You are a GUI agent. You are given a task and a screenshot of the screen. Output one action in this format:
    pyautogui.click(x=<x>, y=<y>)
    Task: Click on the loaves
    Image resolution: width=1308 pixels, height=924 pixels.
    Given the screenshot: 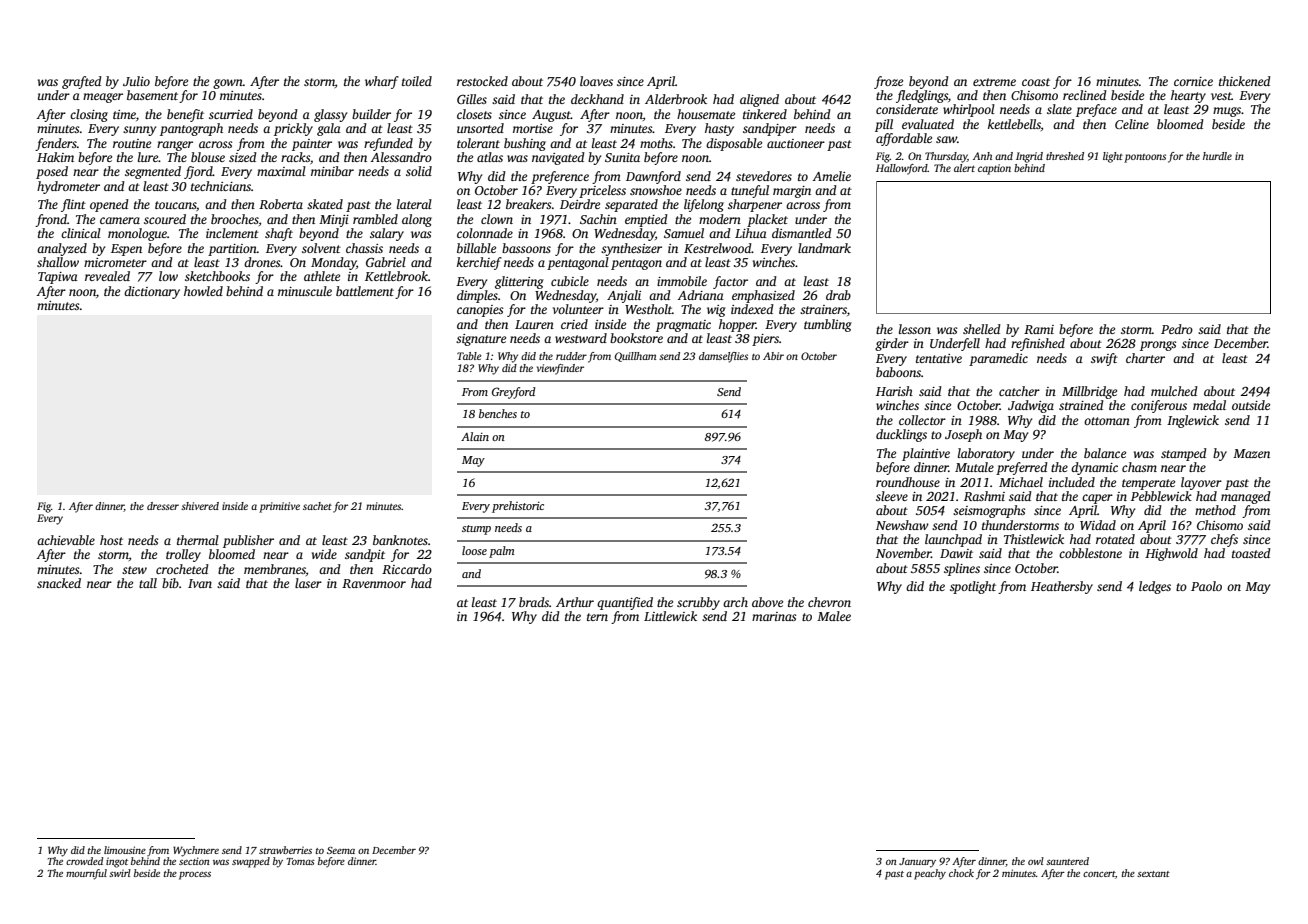 What is the action you would take?
    pyautogui.click(x=596, y=81)
